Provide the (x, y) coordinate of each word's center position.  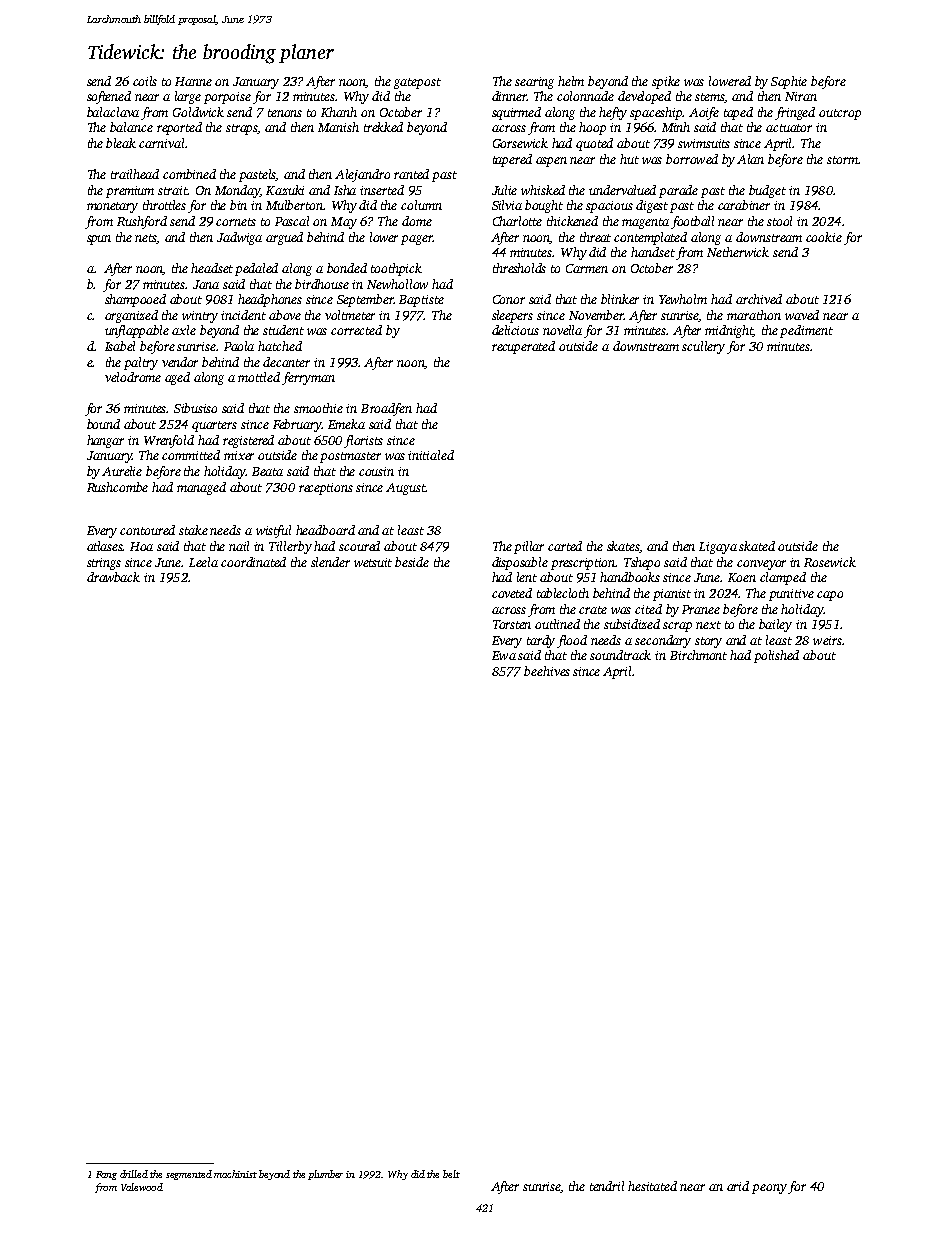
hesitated (652, 1186)
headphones (270, 300)
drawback (113, 577)
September (365, 300)
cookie (824, 237)
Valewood (142, 1187)
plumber (325, 1175)
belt (451, 1174)
